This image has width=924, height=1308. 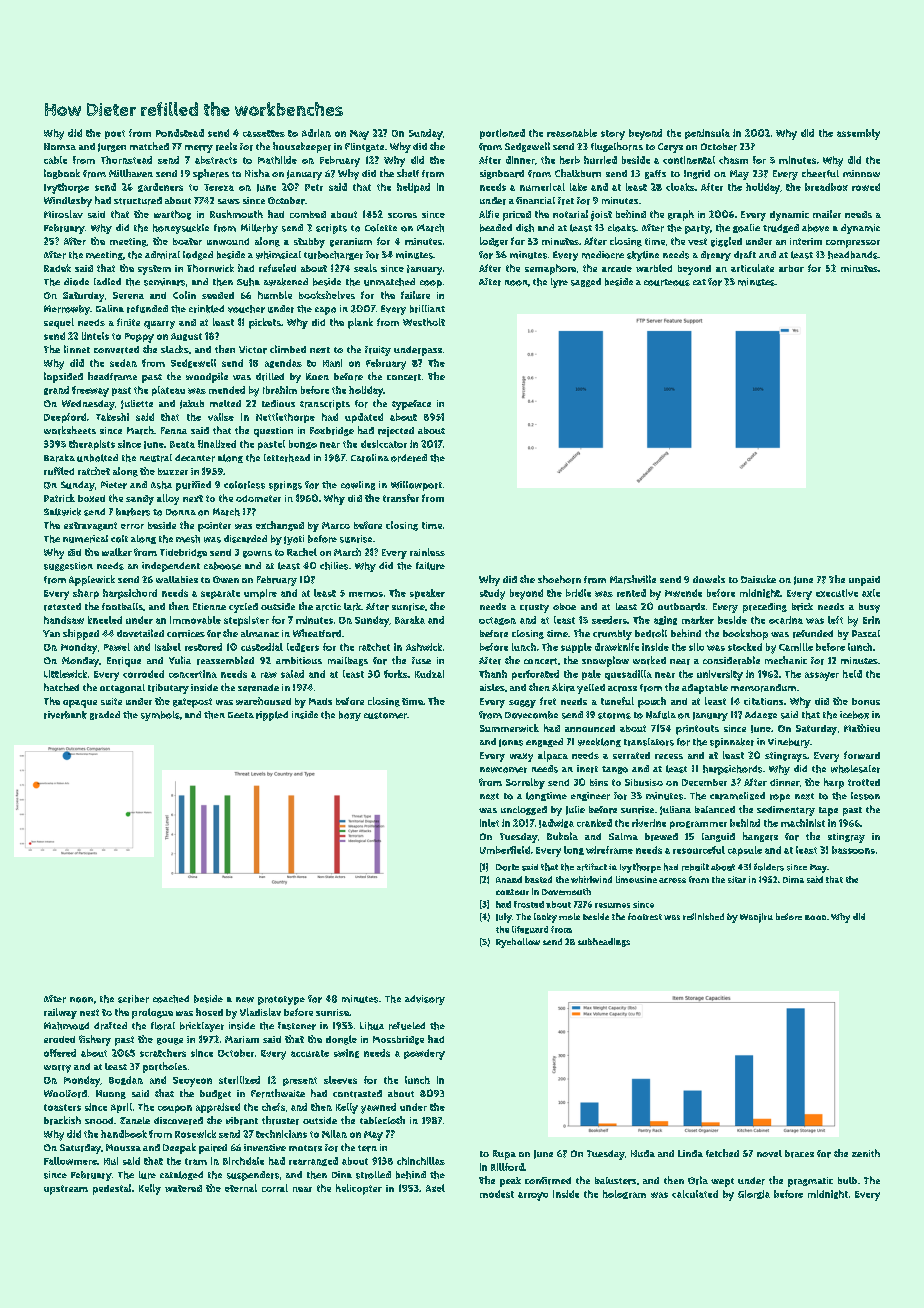 What do you see at coordinates (173, 471) in the image?
I see `buzzer` at bounding box center [173, 471].
